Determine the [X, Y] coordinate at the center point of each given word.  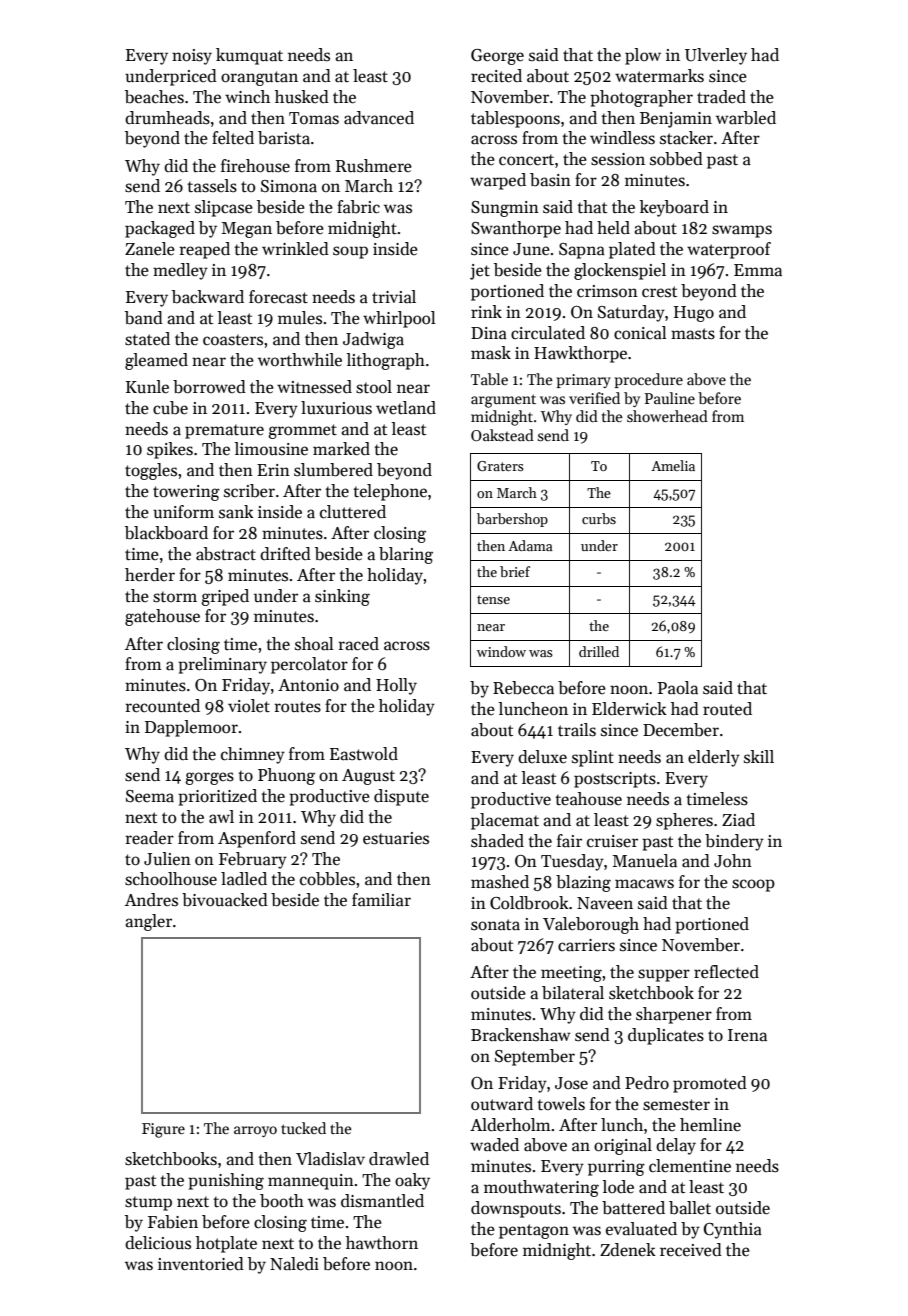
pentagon [534, 1231]
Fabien [173, 1222]
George [497, 57]
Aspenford [257, 839]
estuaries [396, 838]
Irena [747, 1035]
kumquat [249, 56]
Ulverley [716, 56]
